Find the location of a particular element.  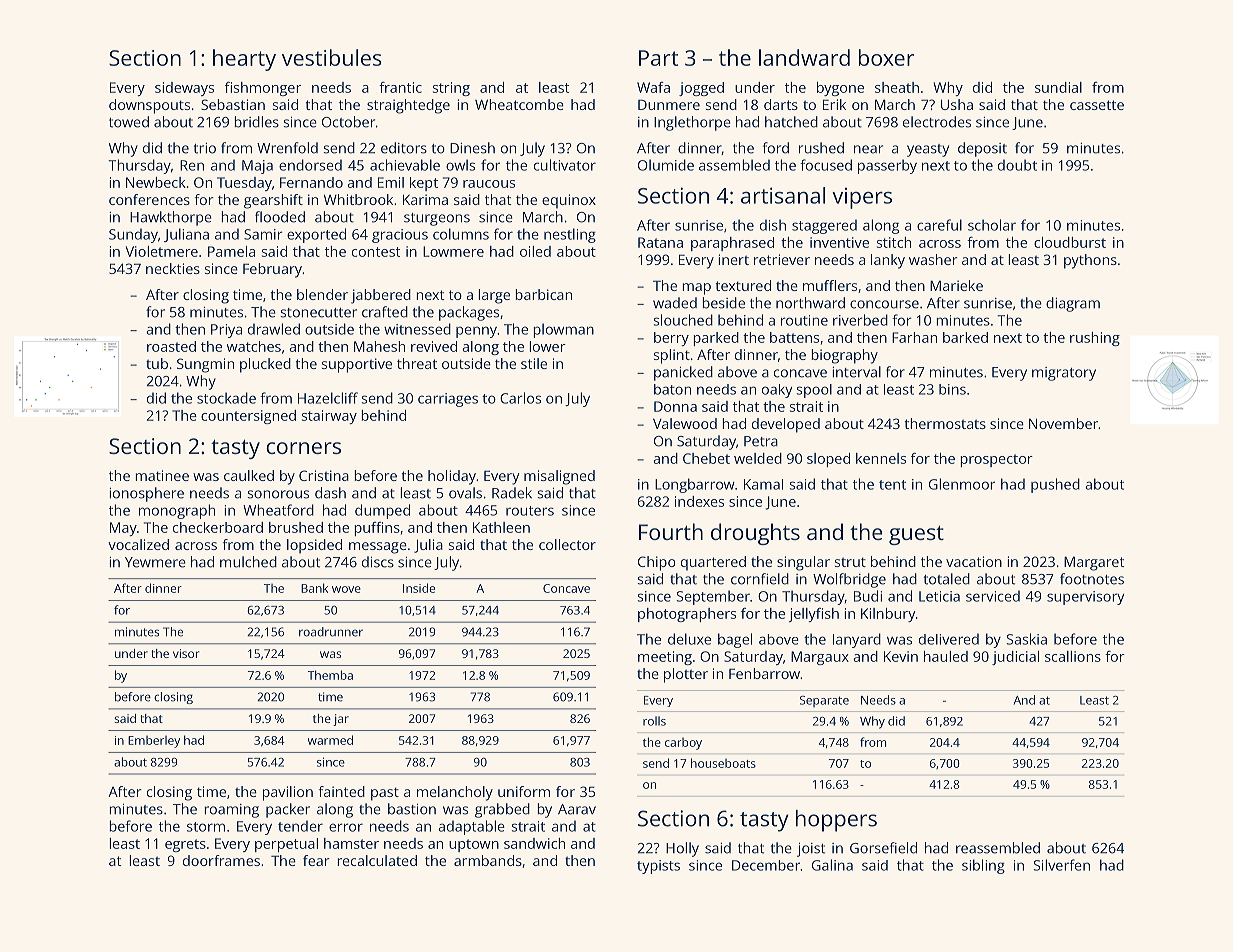

hearty is located at coordinates (244, 60).
